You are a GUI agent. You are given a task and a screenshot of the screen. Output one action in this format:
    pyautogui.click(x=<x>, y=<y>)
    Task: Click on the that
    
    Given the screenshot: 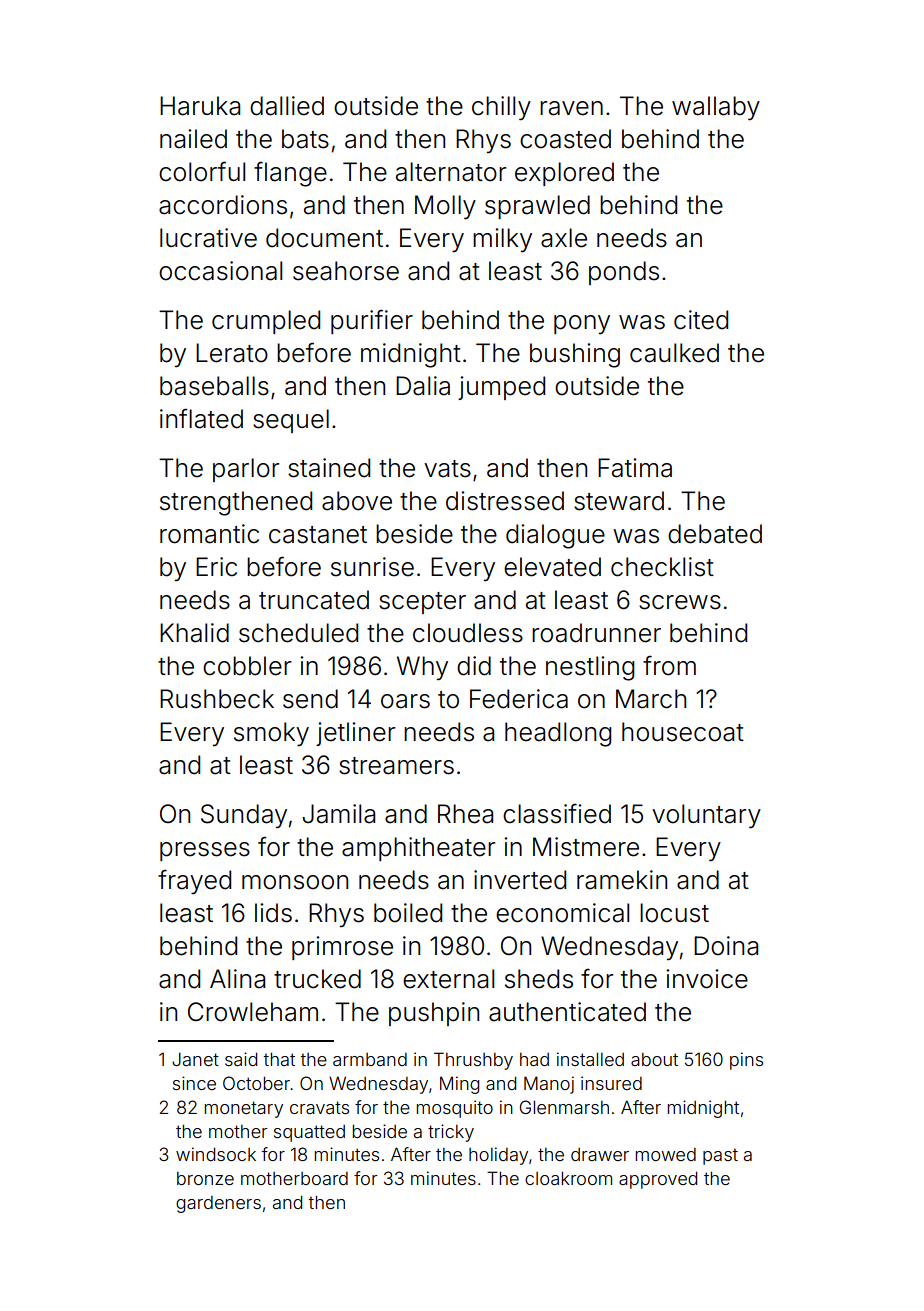 What is the action you would take?
    pyautogui.click(x=279, y=1059)
